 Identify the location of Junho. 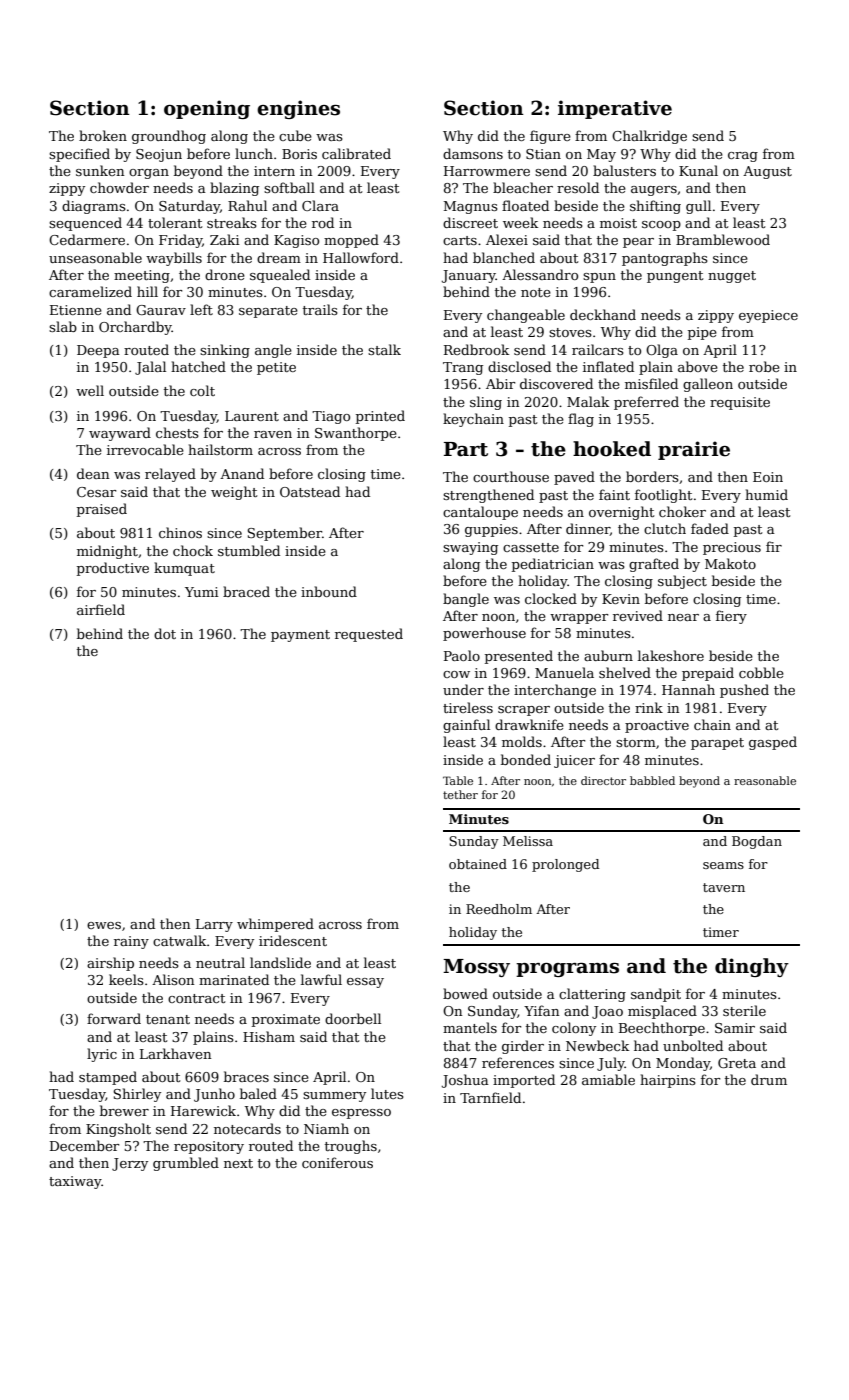
(214, 1095).
